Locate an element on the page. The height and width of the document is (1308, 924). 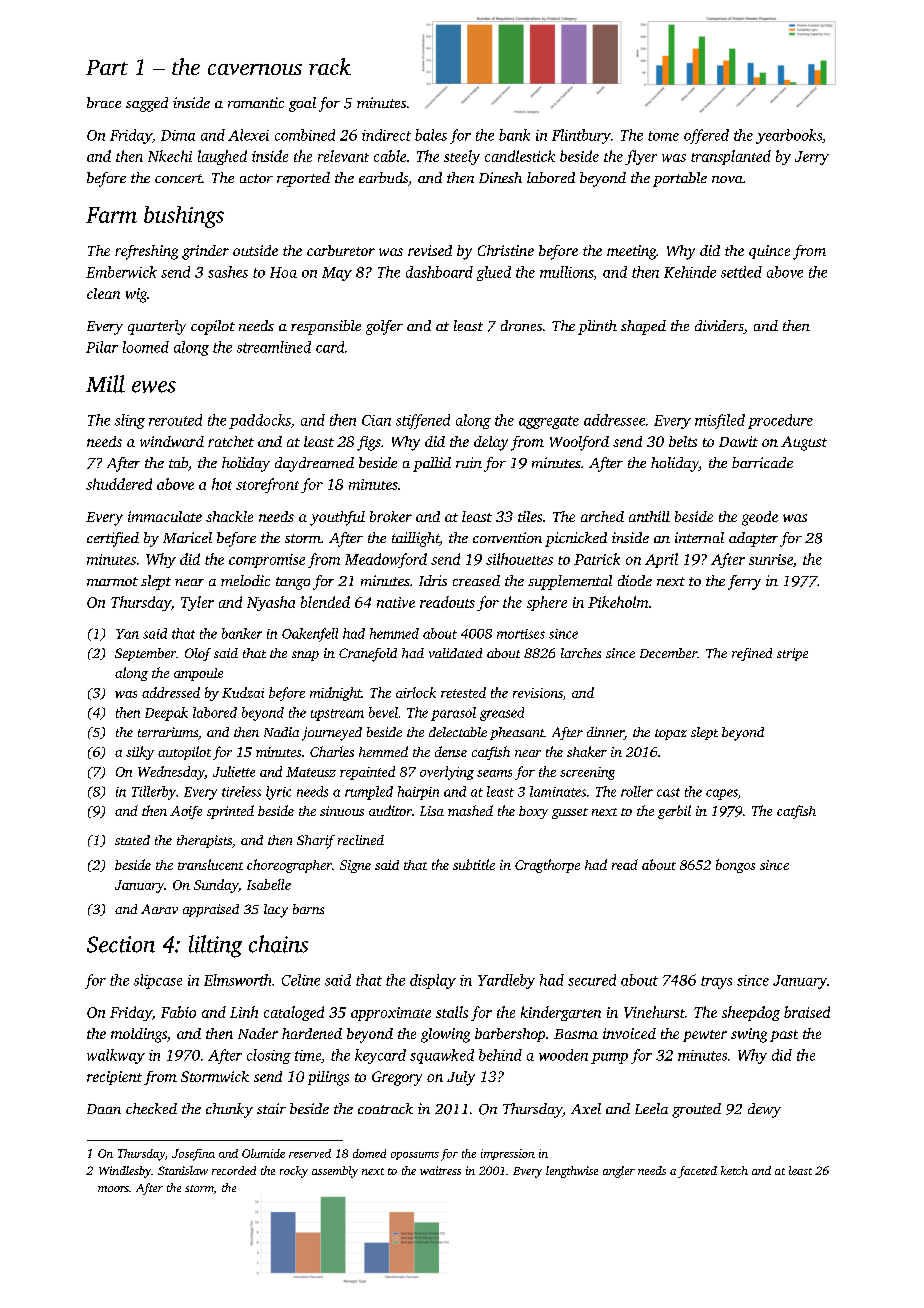
yearbooks is located at coordinates (789, 136).
